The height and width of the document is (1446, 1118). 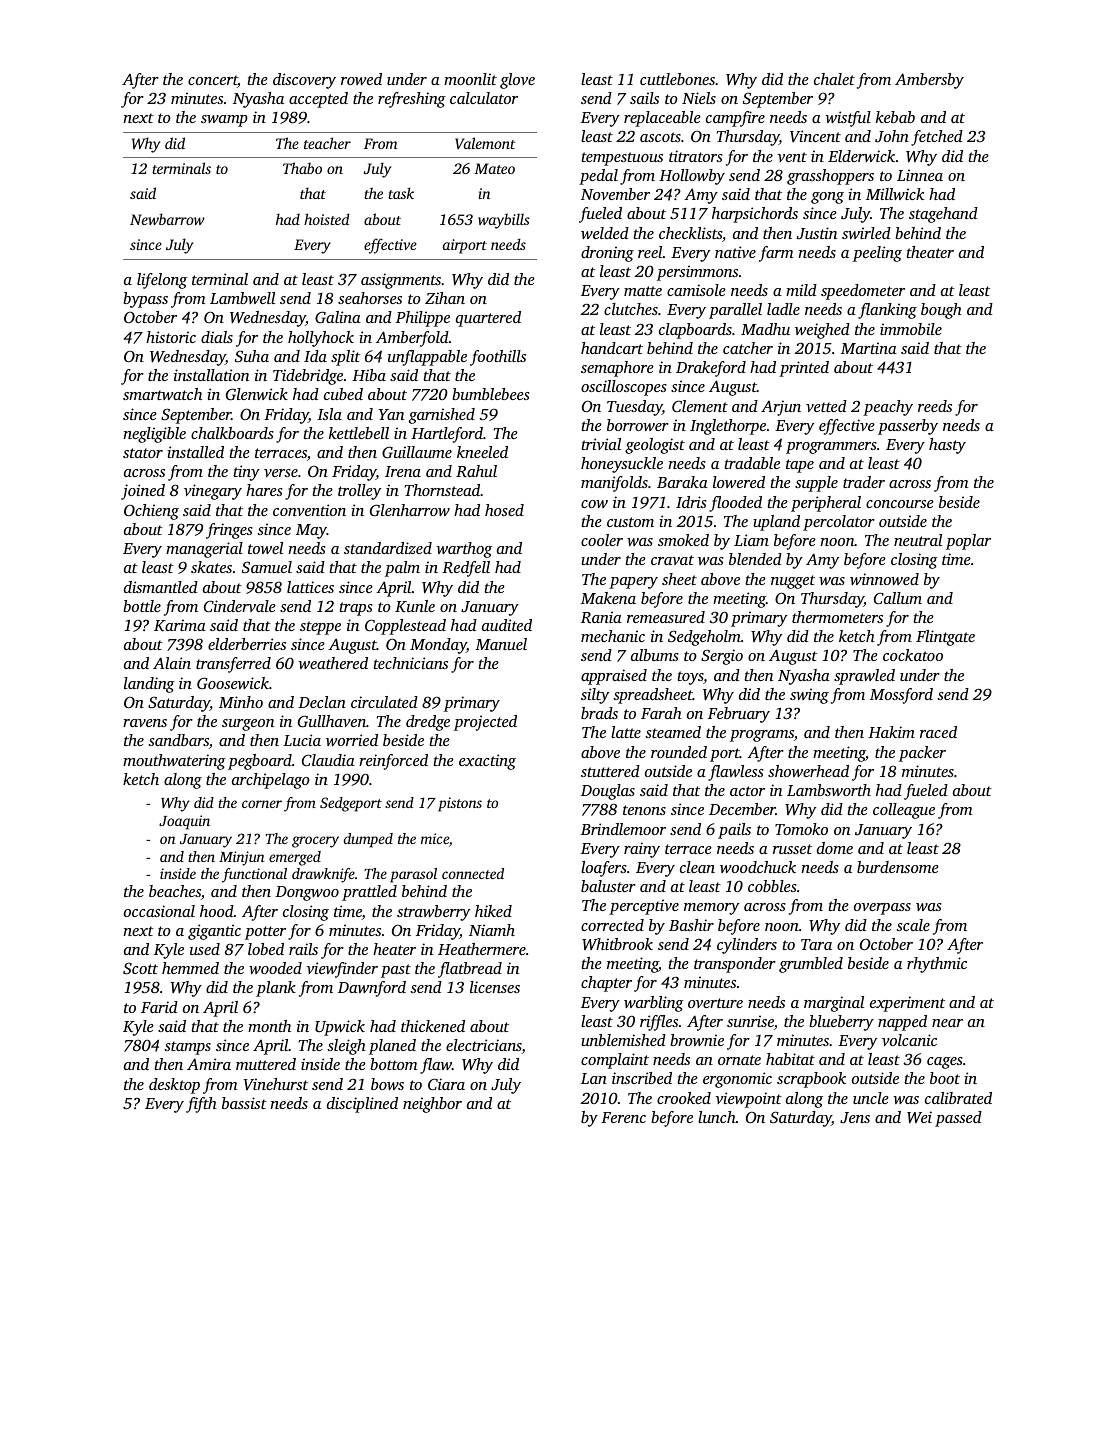 I want to click on chalet, so click(x=834, y=79).
